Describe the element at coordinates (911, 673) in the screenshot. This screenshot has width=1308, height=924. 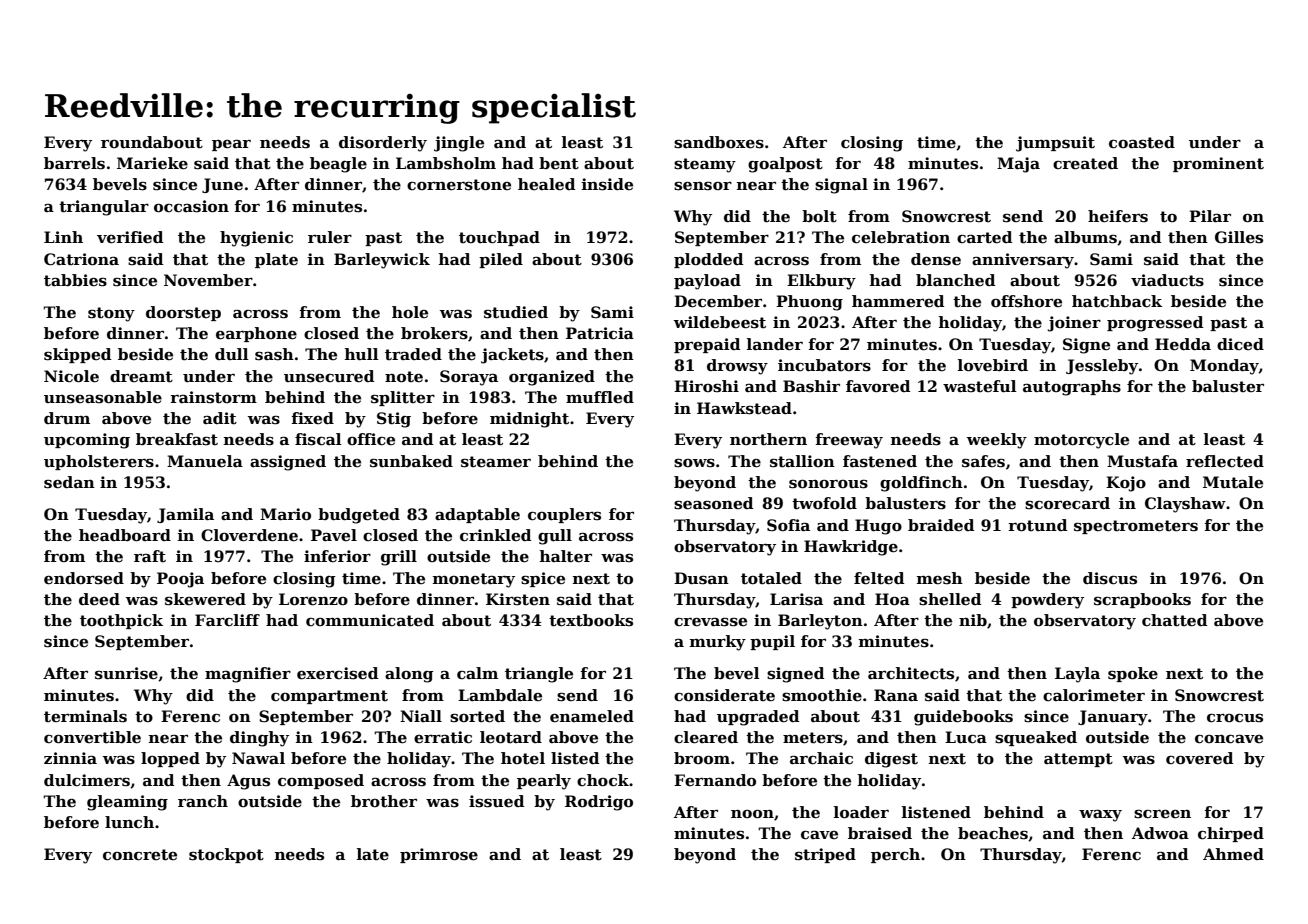
I see `architects` at that location.
